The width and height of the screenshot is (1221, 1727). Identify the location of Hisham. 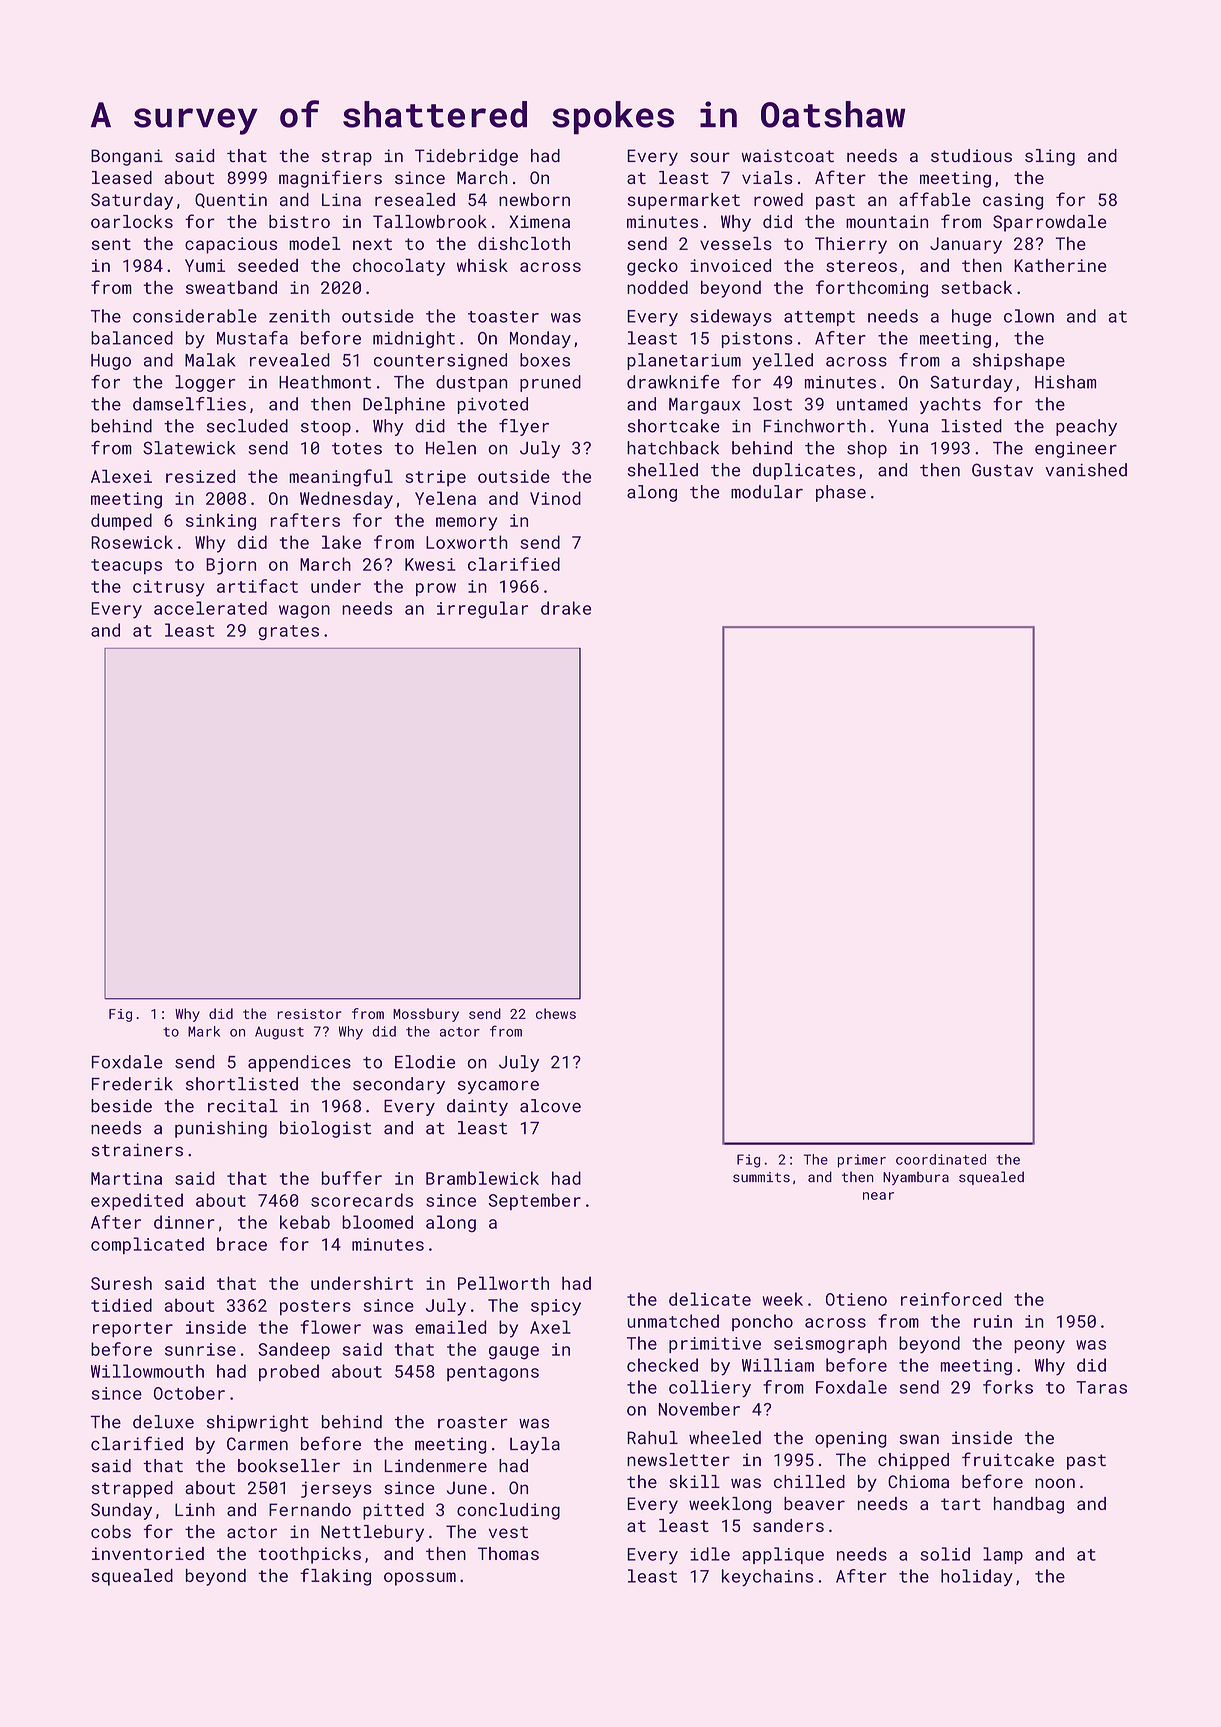
(1065, 382).
